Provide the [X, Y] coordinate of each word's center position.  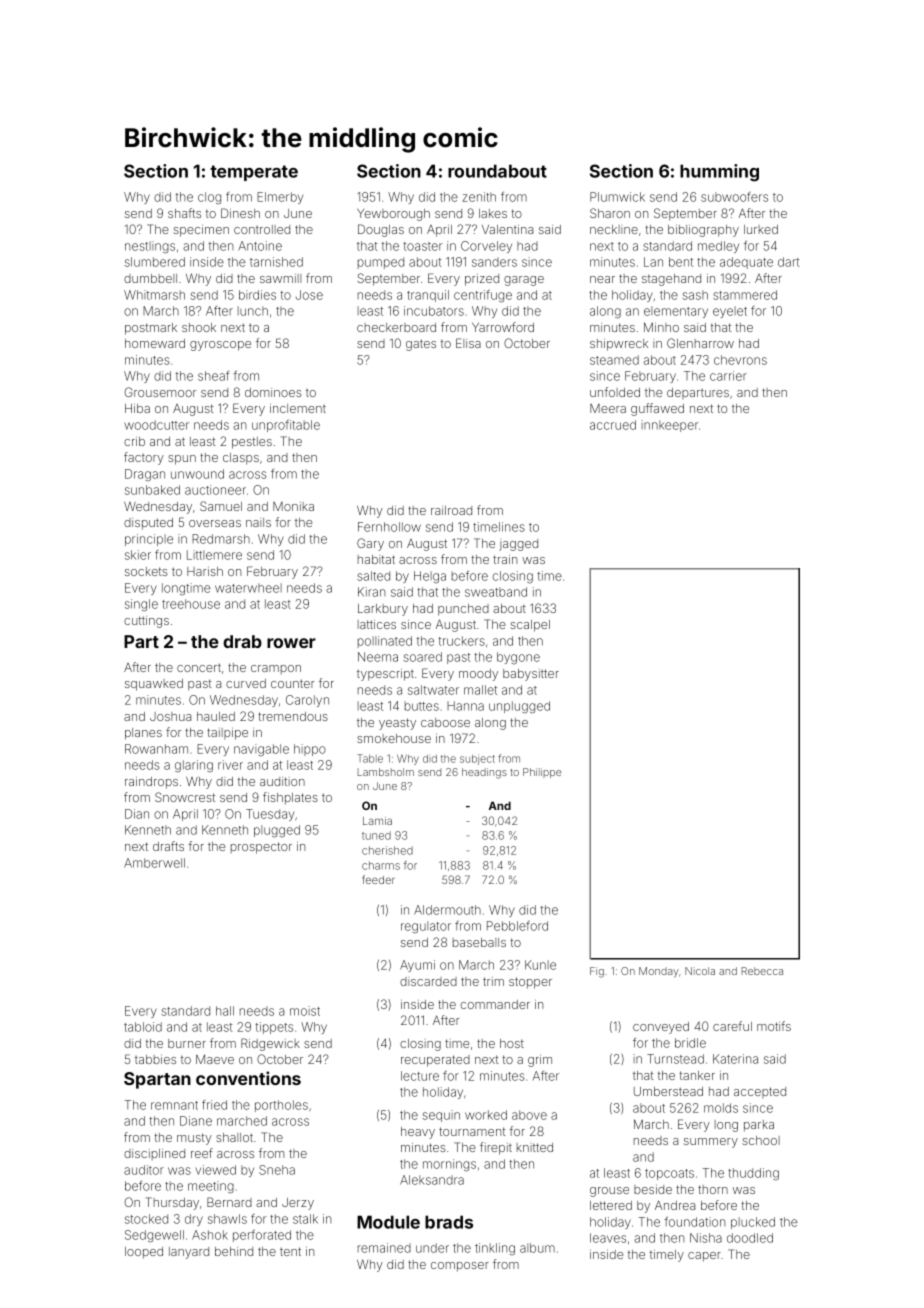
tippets [274, 1028]
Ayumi [417, 966]
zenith [479, 197]
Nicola [700, 971]
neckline [614, 229]
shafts [184, 213]
